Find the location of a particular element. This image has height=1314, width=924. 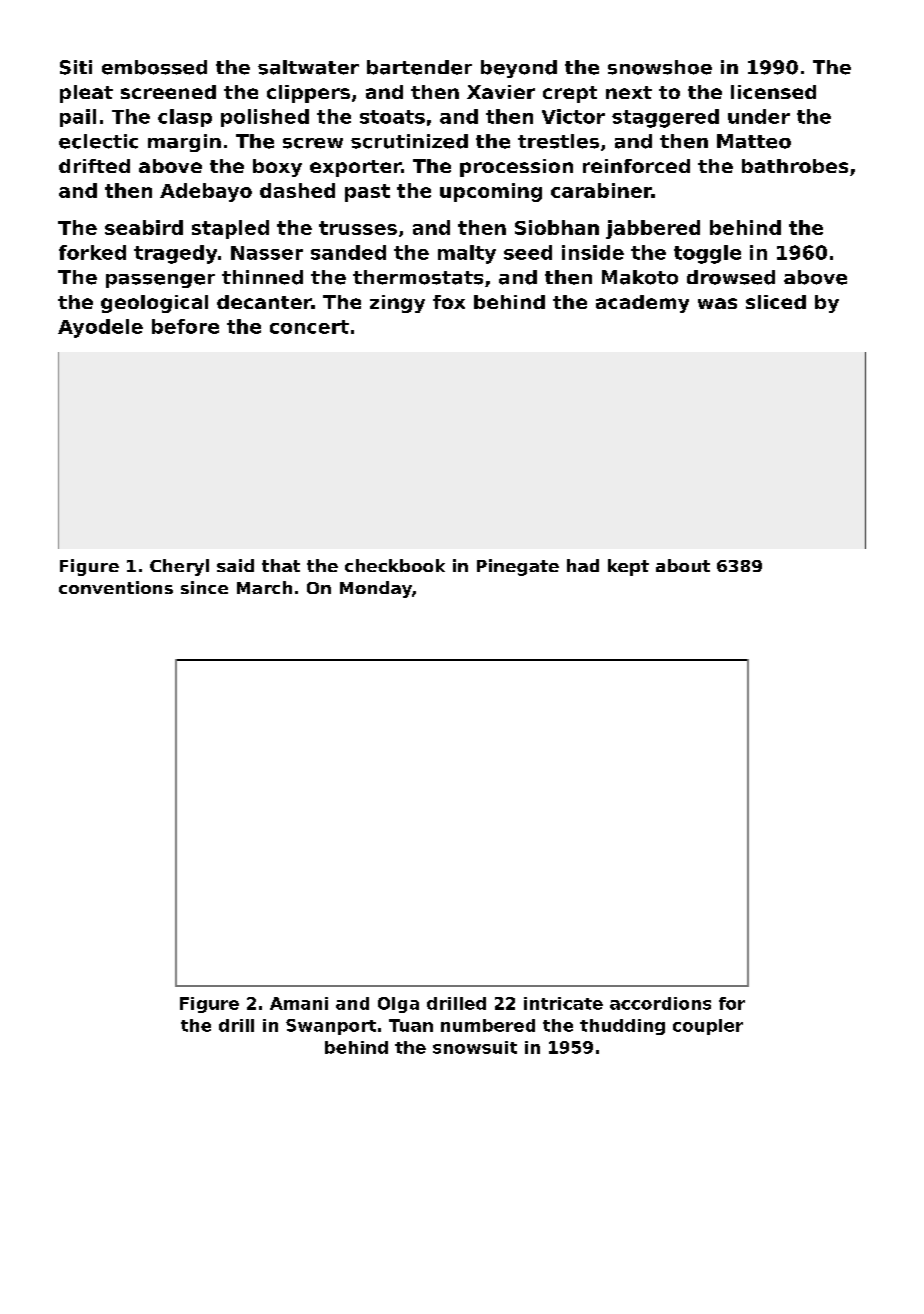

Matteo is located at coordinates (754, 141).
